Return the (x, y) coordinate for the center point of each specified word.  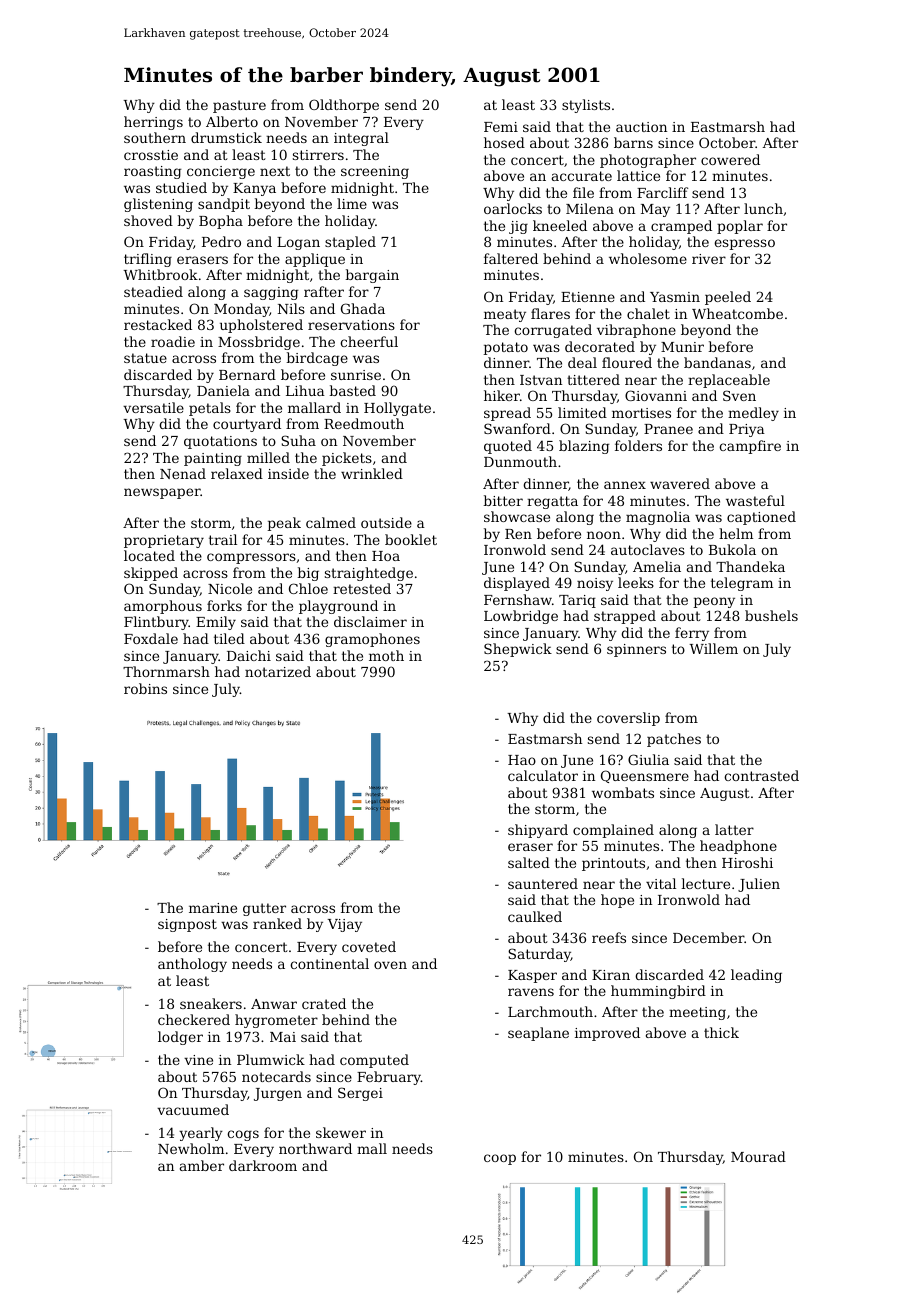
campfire (750, 447)
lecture (706, 883)
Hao (522, 760)
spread (507, 414)
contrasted (761, 775)
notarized (278, 671)
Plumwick (271, 1059)
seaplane (538, 1034)
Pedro (221, 241)
